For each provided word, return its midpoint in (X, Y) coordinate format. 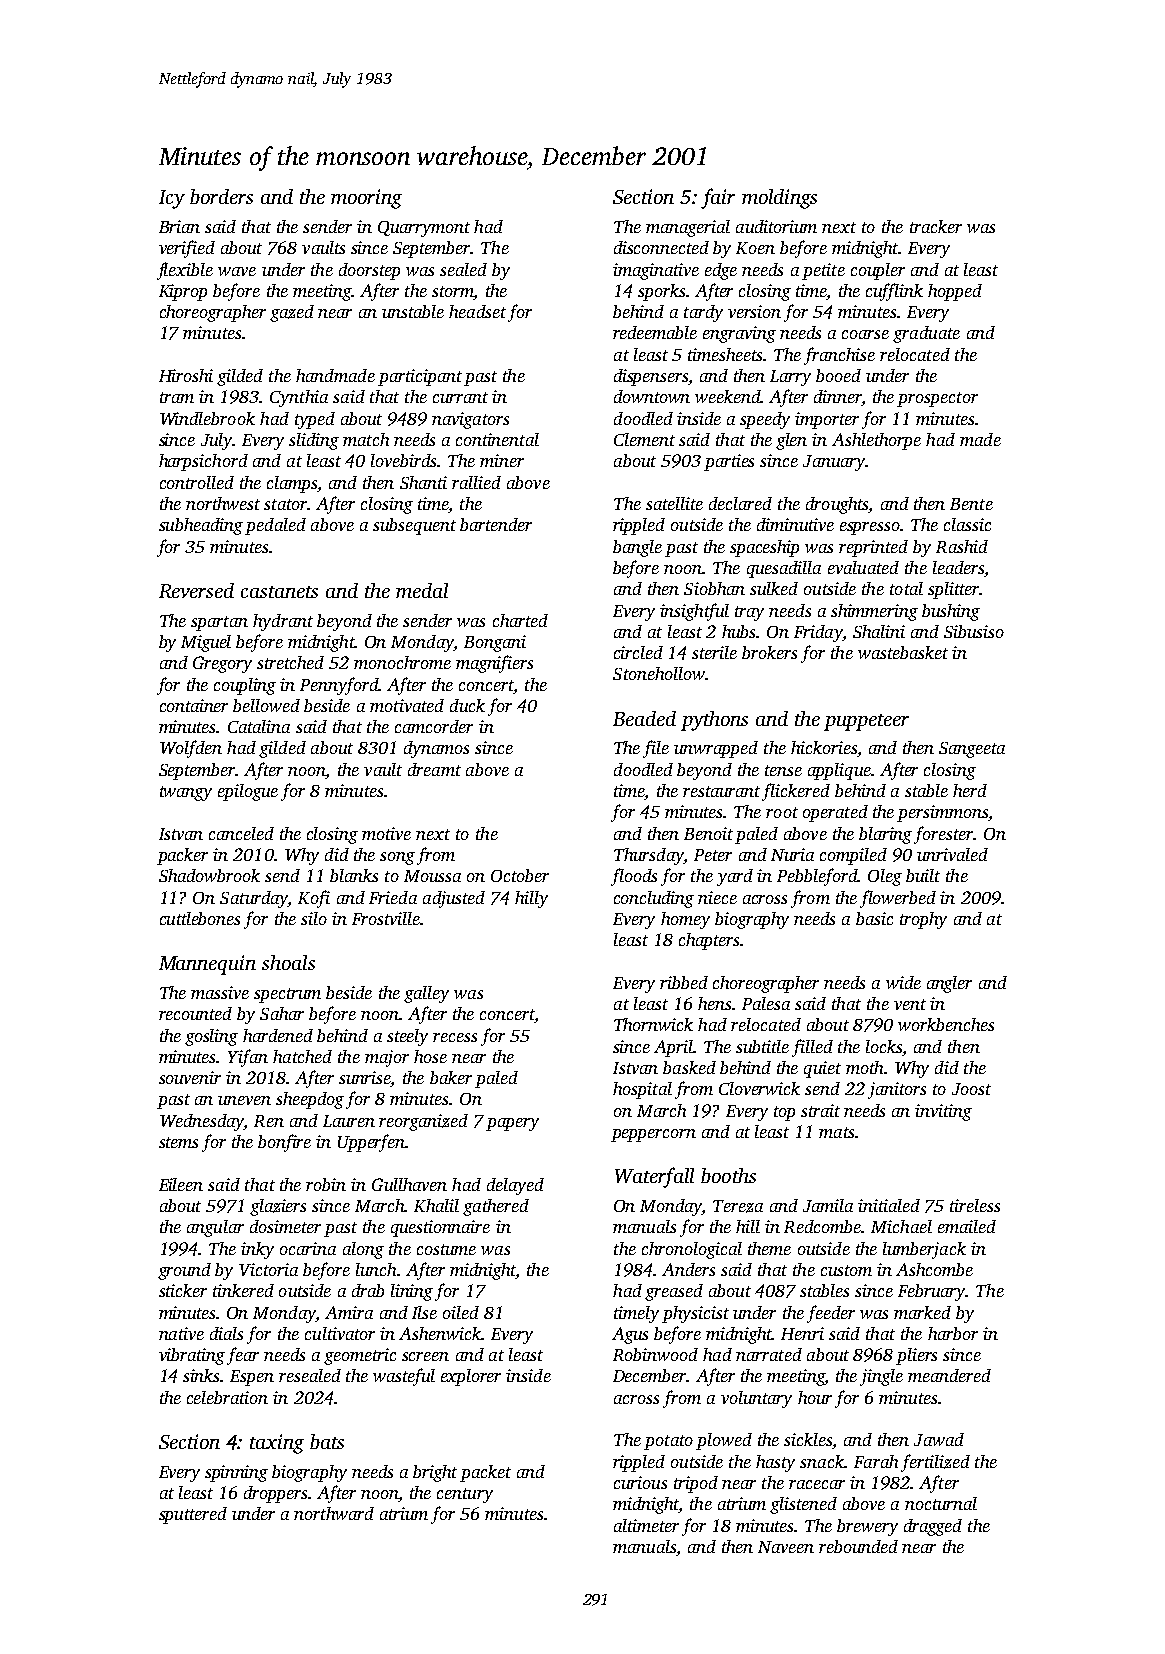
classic (967, 524)
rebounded (858, 1546)
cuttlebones (200, 918)
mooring (366, 199)
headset (477, 311)
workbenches (946, 1024)
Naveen (786, 1547)
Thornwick (653, 1024)
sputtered (193, 1515)
